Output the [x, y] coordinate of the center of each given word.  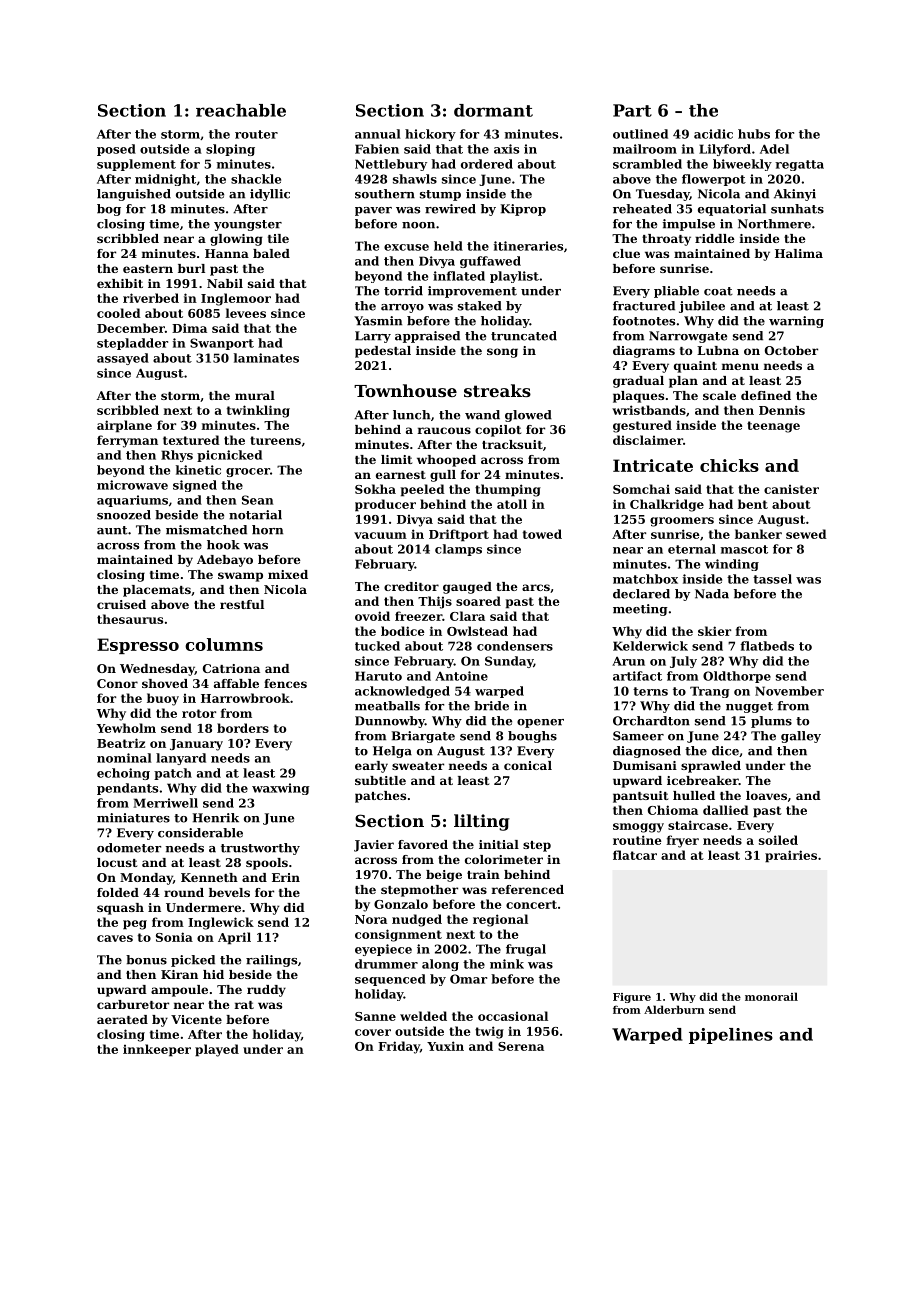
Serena [521, 1046]
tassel [772, 579]
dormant [493, 110]
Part [632, 110]
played [217, 1050]
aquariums [132, 501]
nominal [124, 758]
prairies [791, 856]
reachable [241, 110]
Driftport [459, 535]
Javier [374, 846]
